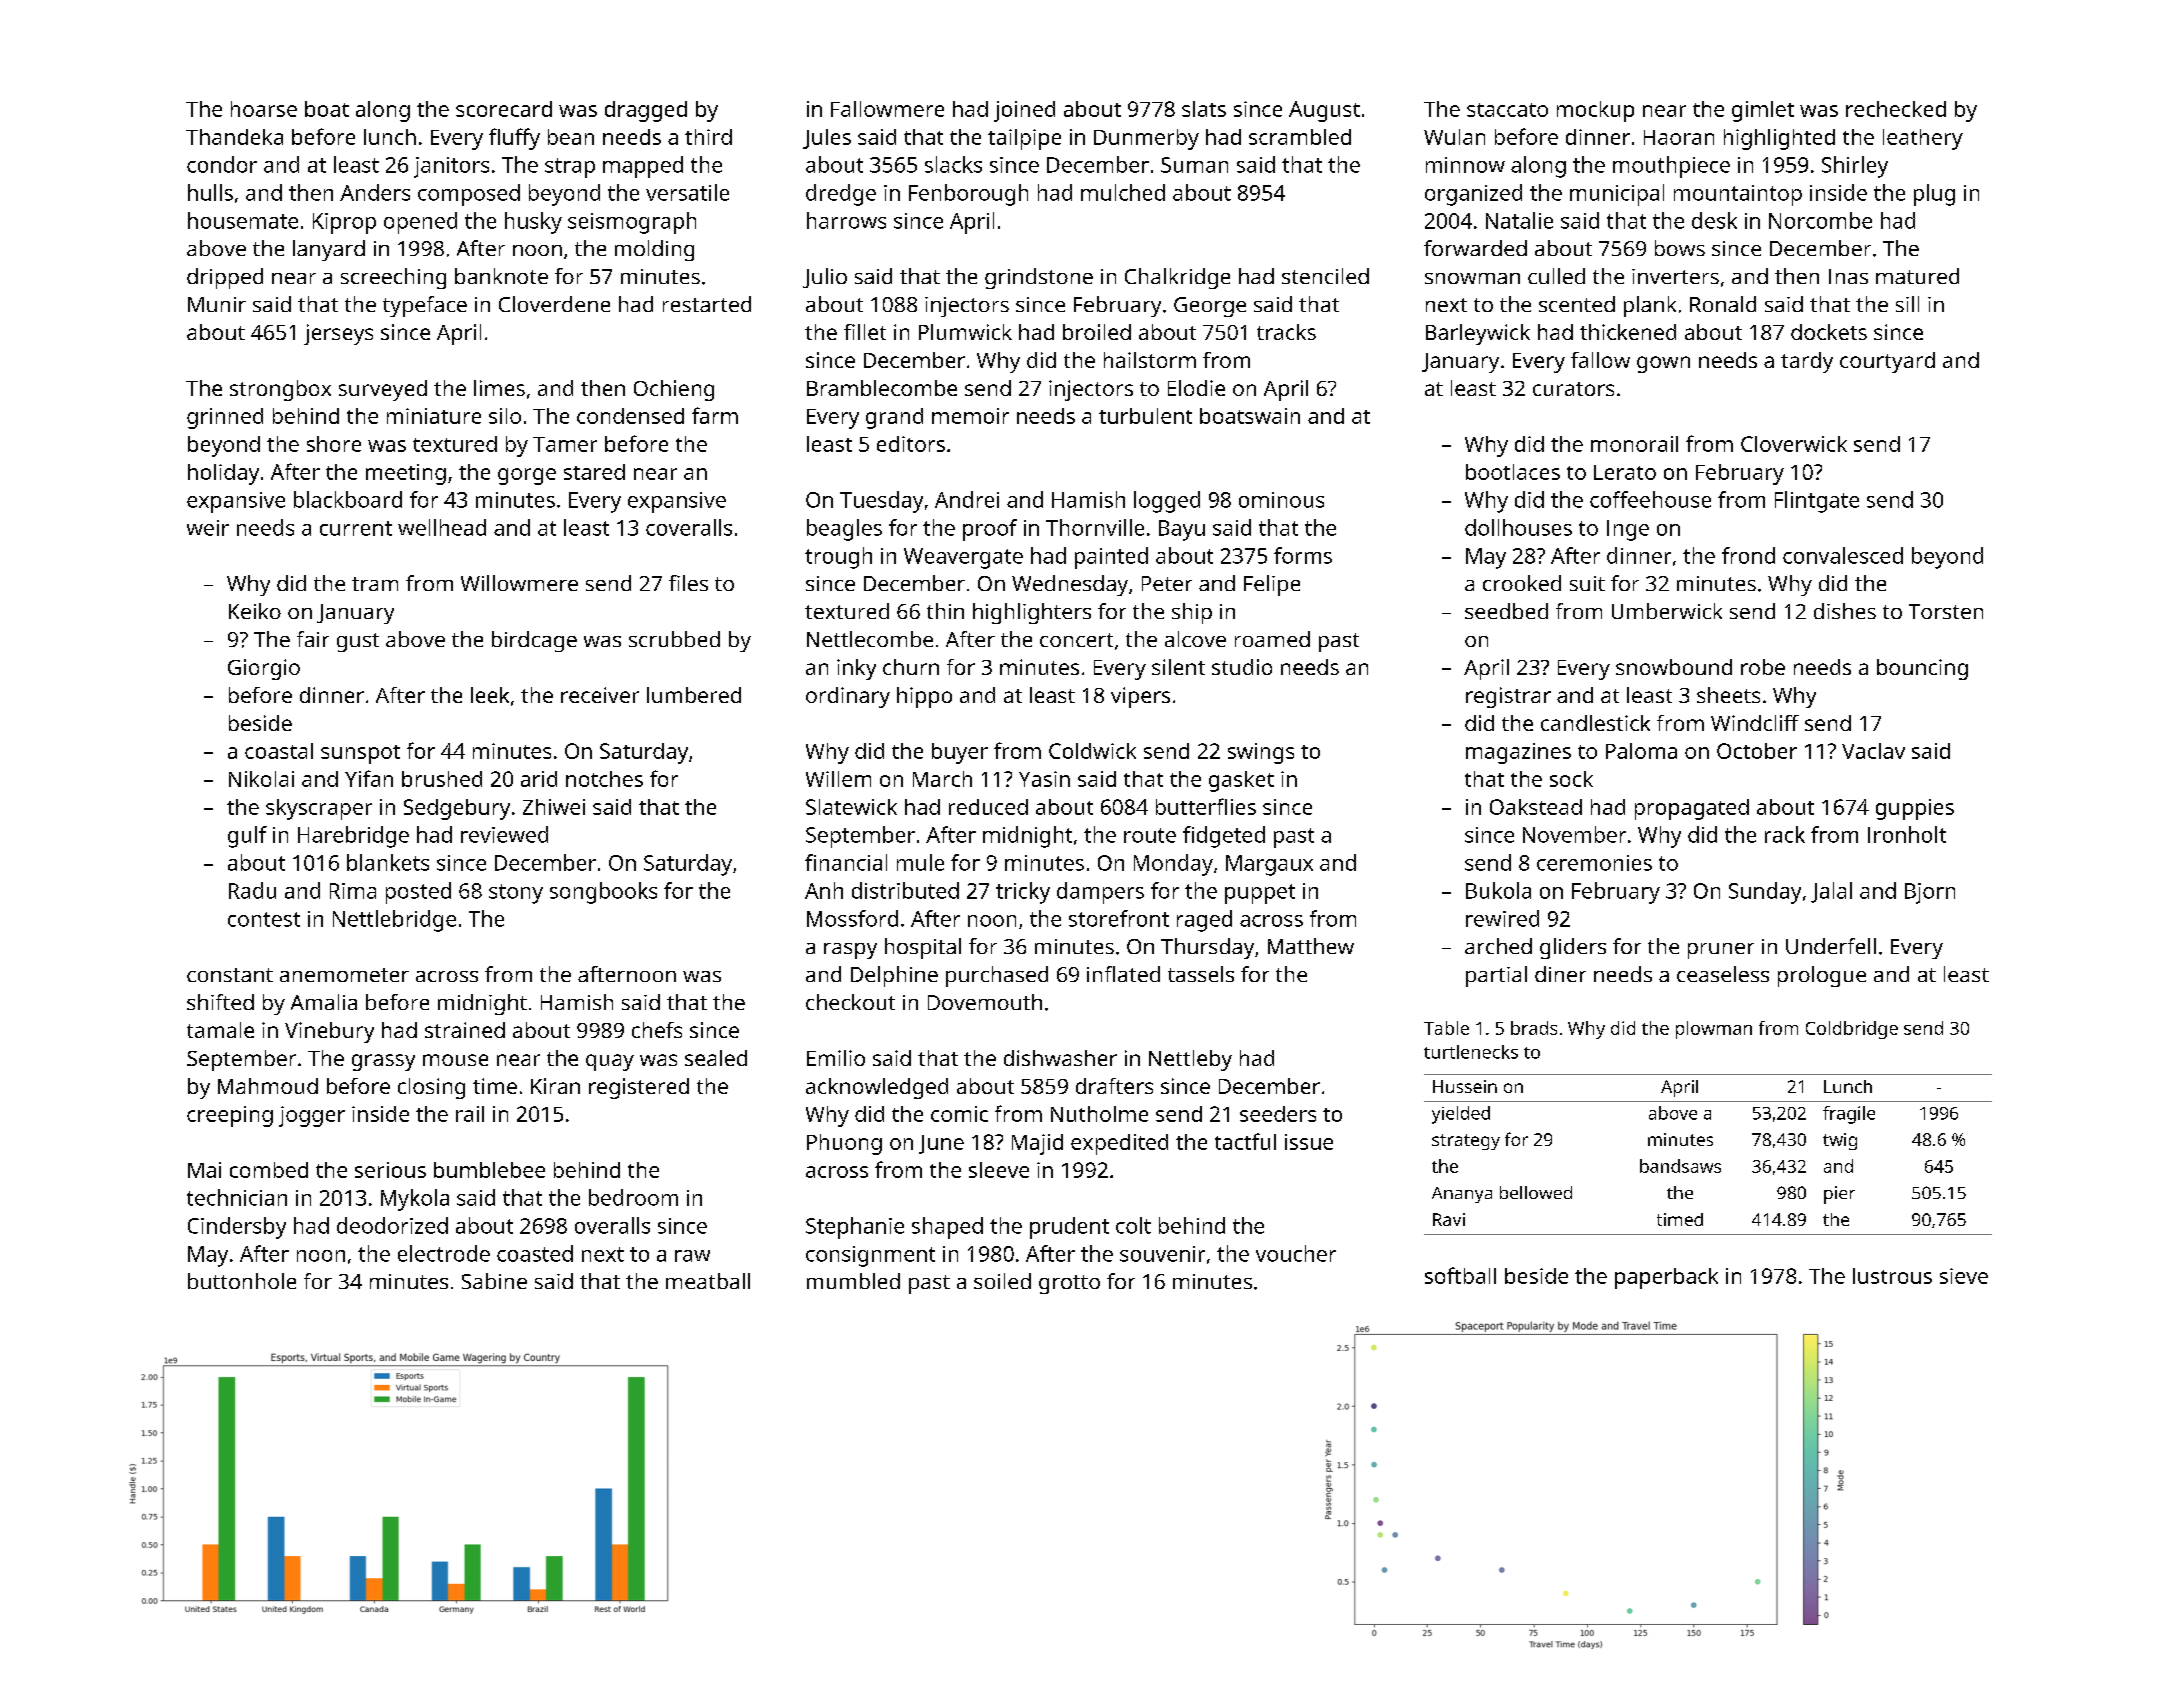 The image size is (2178, 1683). Describe the element at coordinates (504, 109) in the screenshot. I see `scorecard` at that location.
